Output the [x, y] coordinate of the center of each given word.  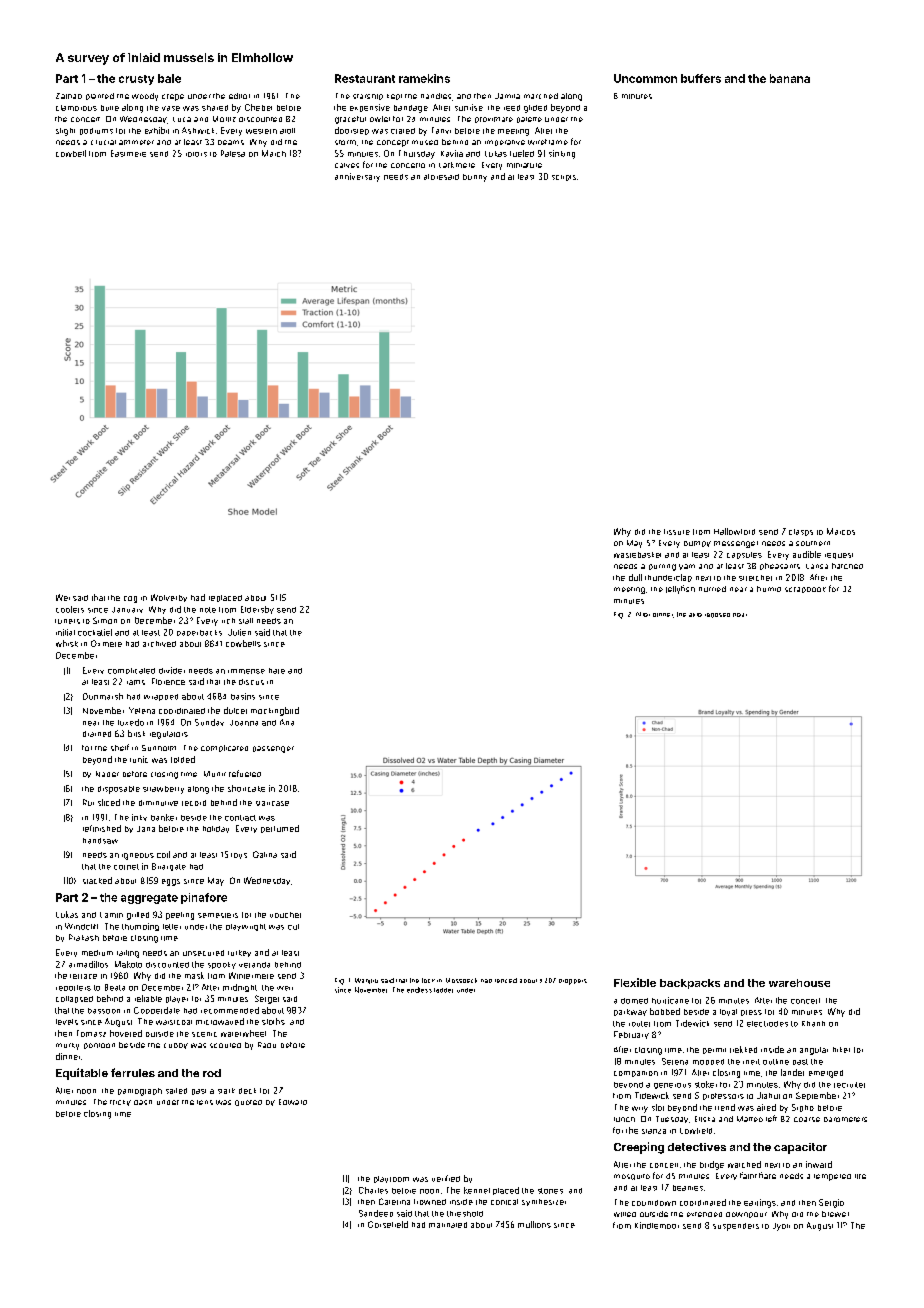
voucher [285, 915]
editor [239, 96]
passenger [273, 749]
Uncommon [645, 78]
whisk [67, 643]
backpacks [690, 984]
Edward [293, 1102]
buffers [701, 78]
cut [293, 927]
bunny [475, 178]
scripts [564, 178]
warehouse [799, 983]
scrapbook [805, 590]
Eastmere [128, 153]
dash [143, 1102]
